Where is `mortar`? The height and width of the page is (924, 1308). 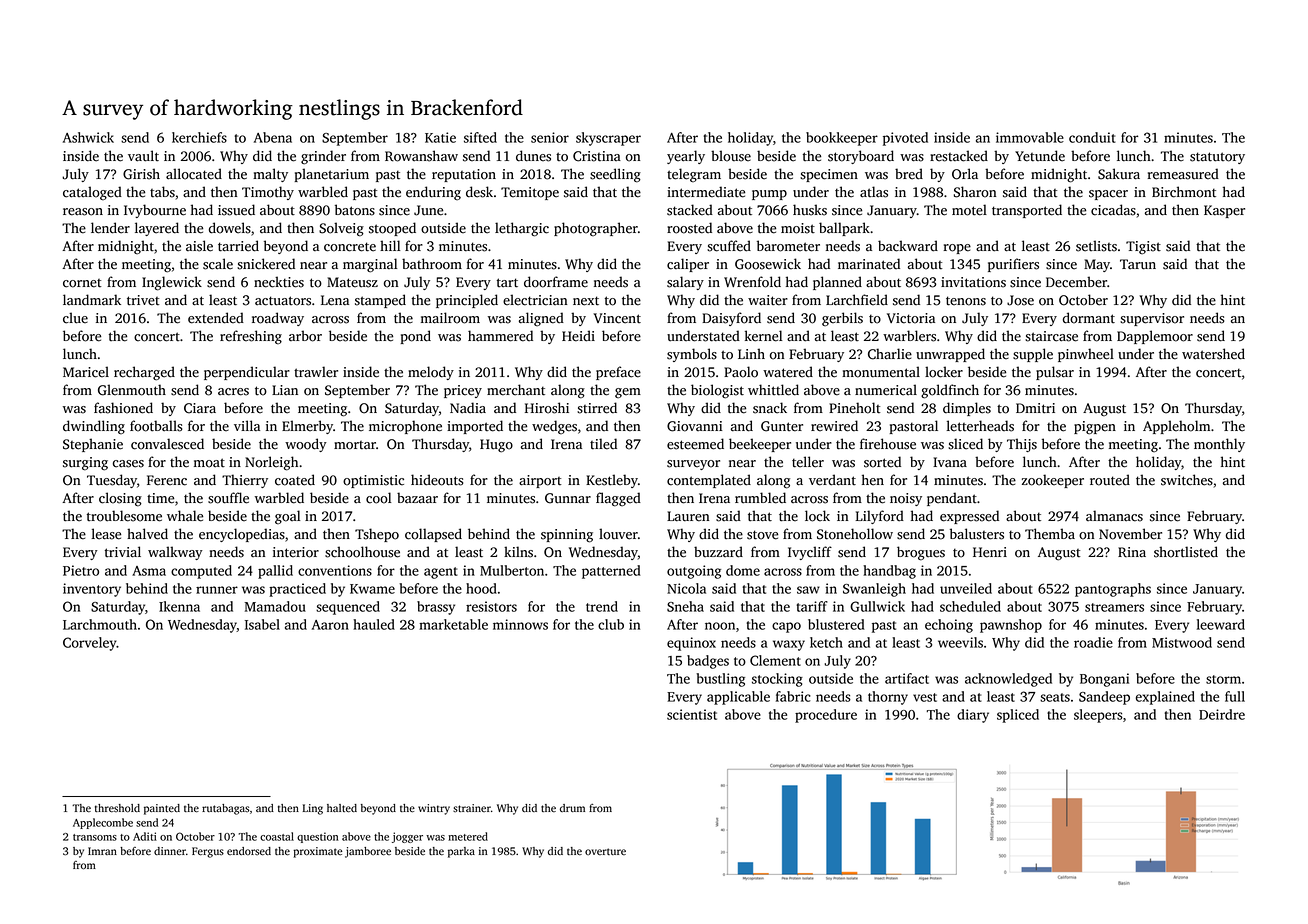
mortar is located at coordinates (355, 445).
